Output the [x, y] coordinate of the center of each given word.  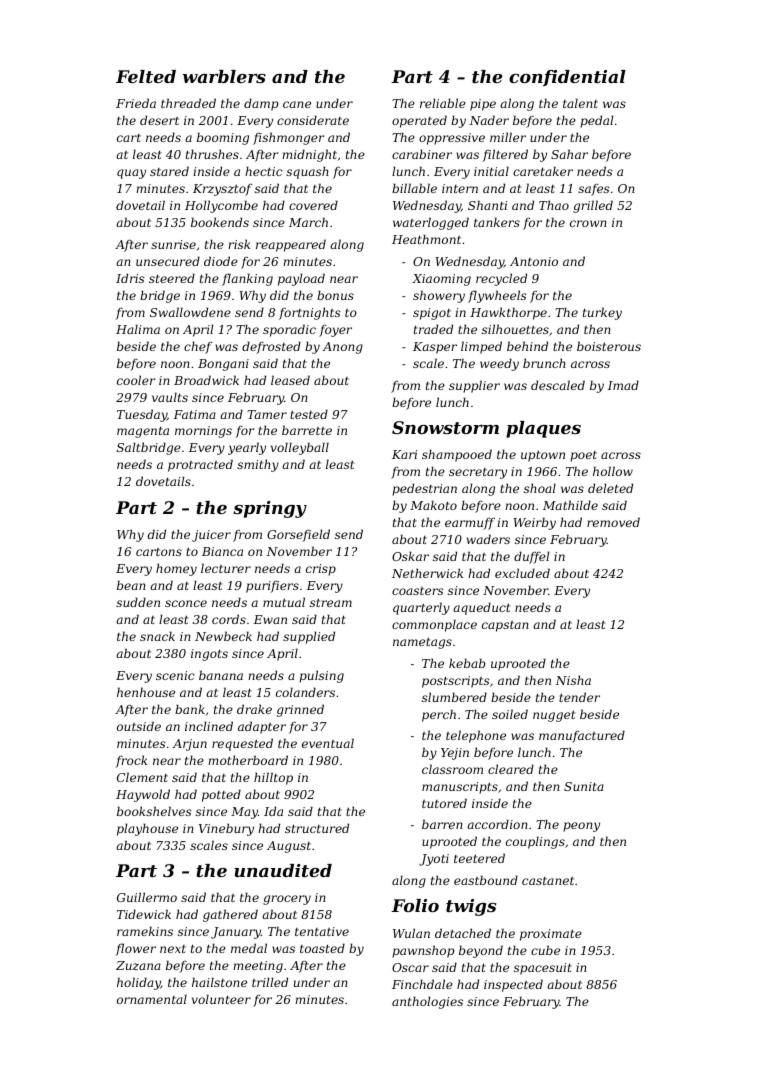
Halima [138, 329]
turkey [602, 313]
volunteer [221, 999]
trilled [270, 982]
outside [139, 726]
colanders [305, 692]
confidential [567, 78]
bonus [335, 295]
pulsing [321, 676]
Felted [146, 76]
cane [297, 104]
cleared [511, 769]
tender [579, 697]
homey [176, 569]
